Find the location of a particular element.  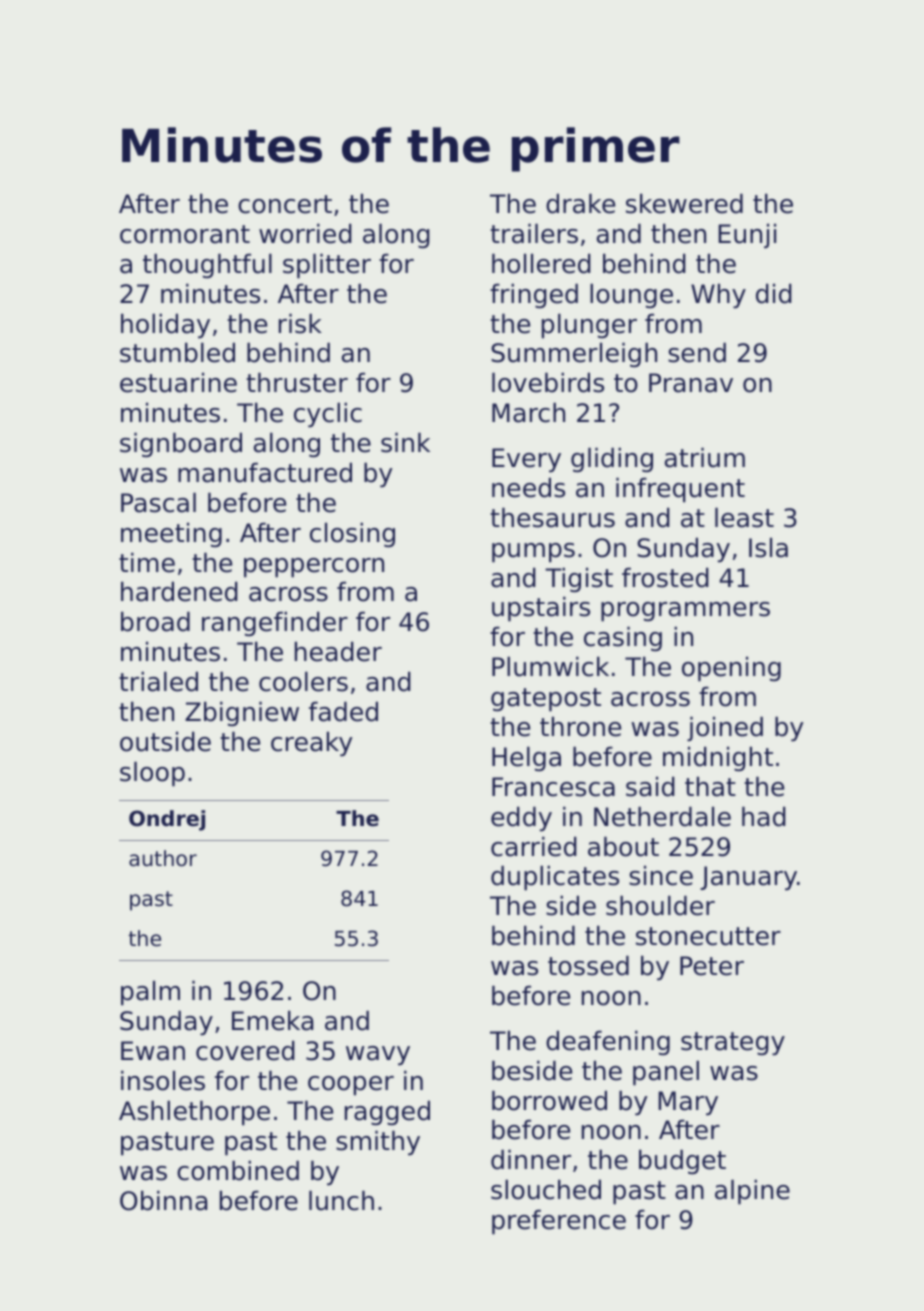

Ondrej is located at coordinates (167, 820).
